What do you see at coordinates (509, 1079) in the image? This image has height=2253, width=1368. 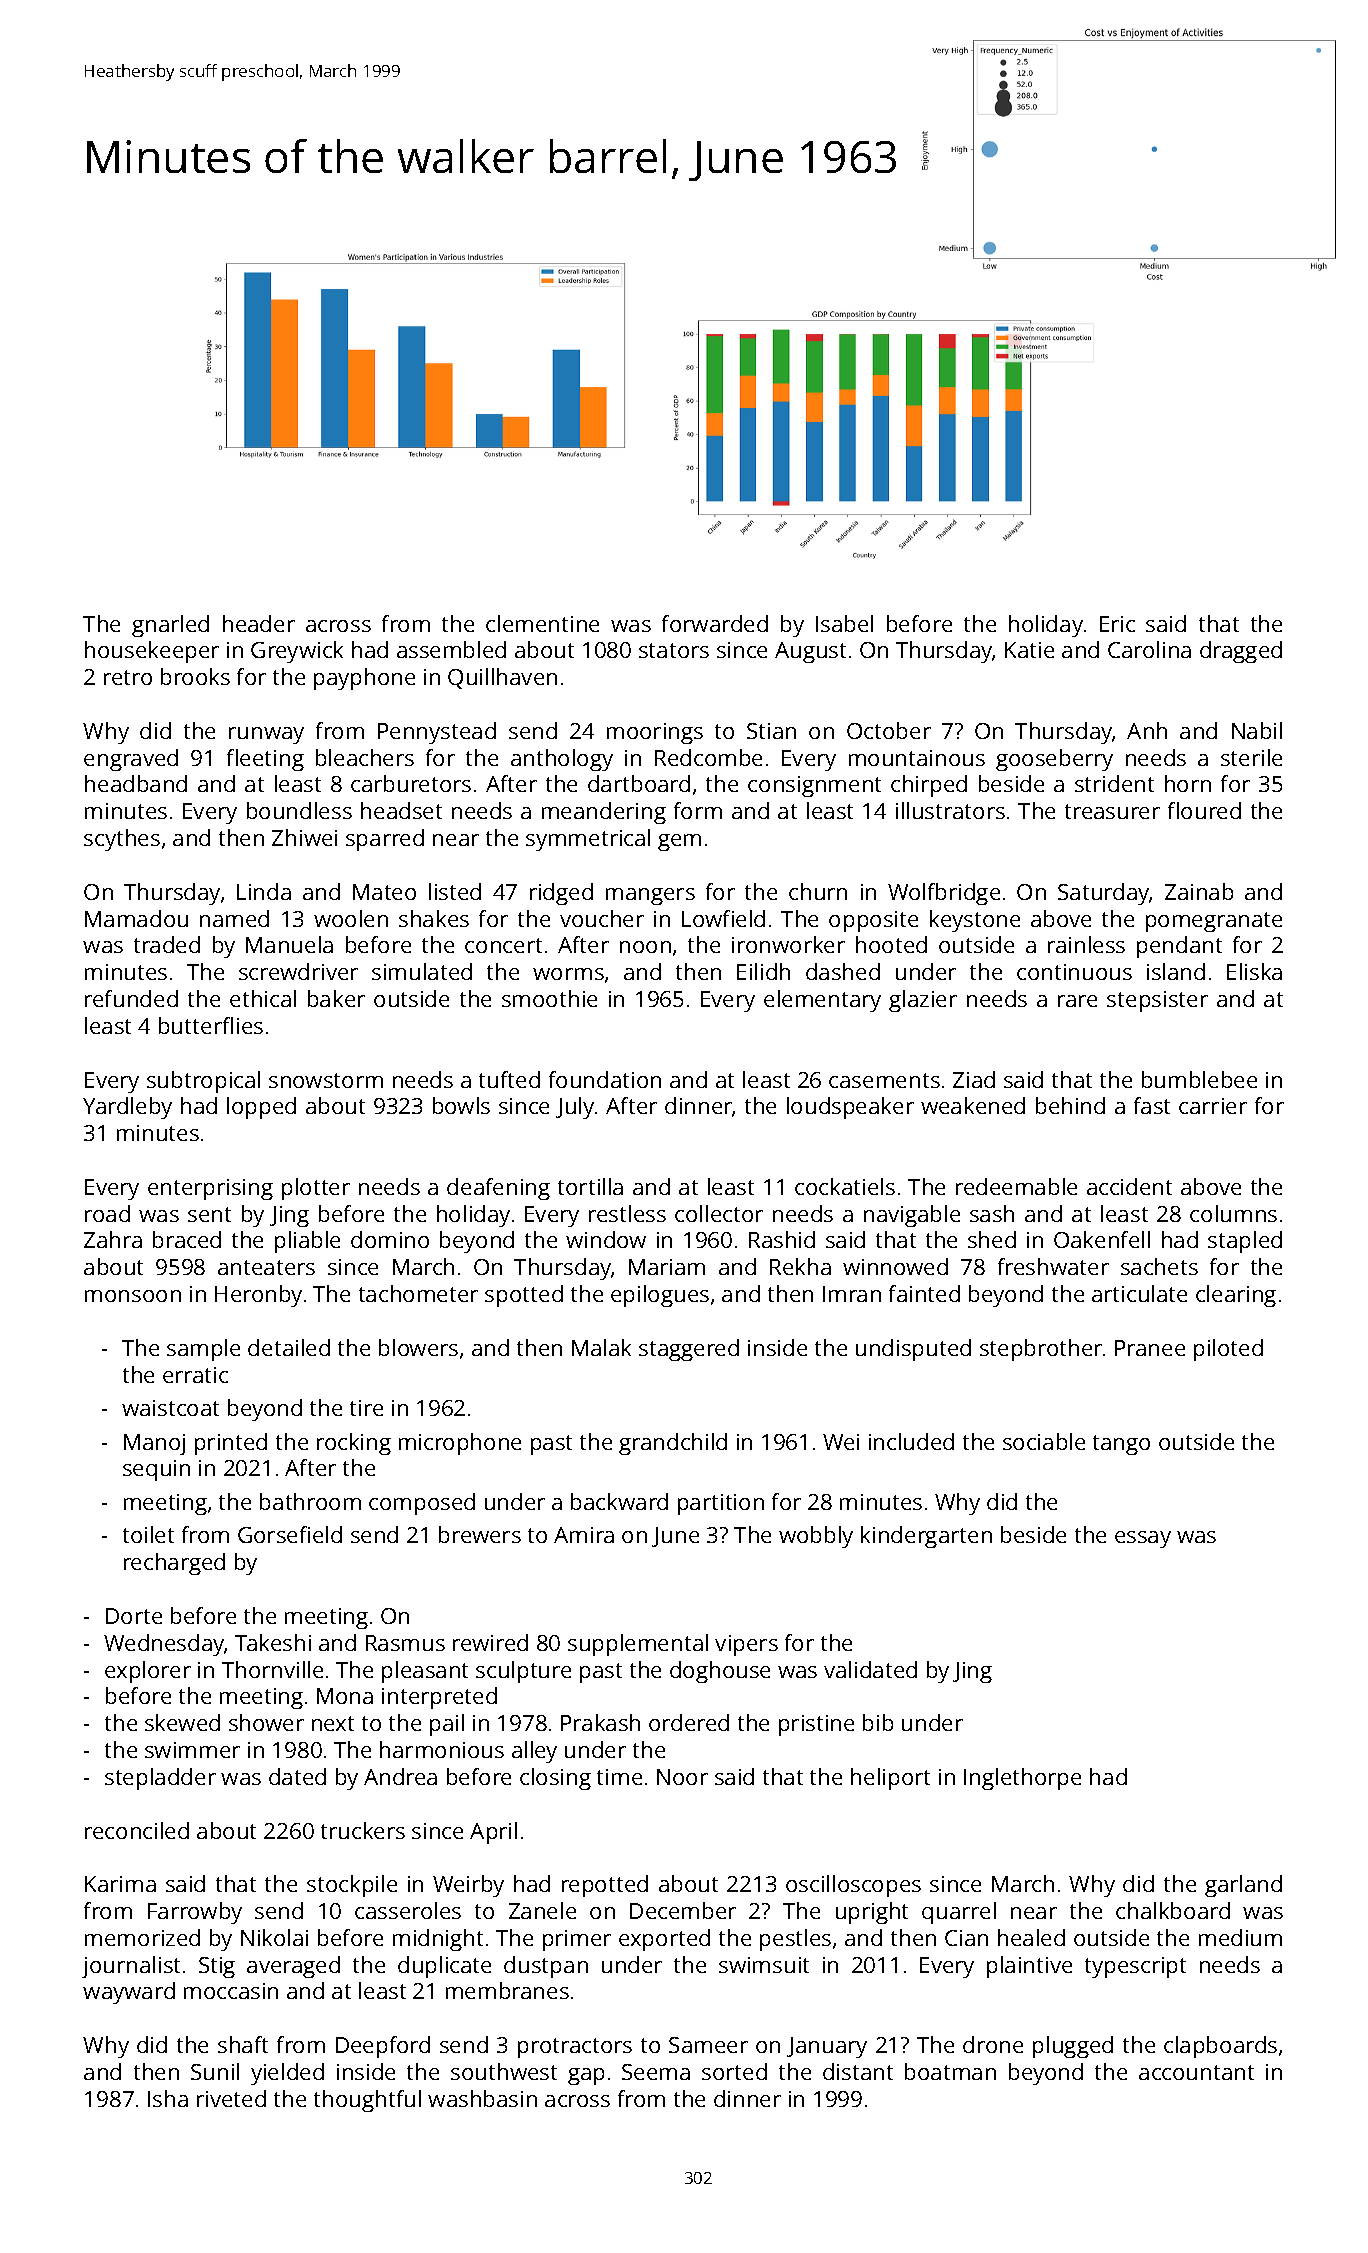 I see `tufted` at bounding box center [509, 1079].
